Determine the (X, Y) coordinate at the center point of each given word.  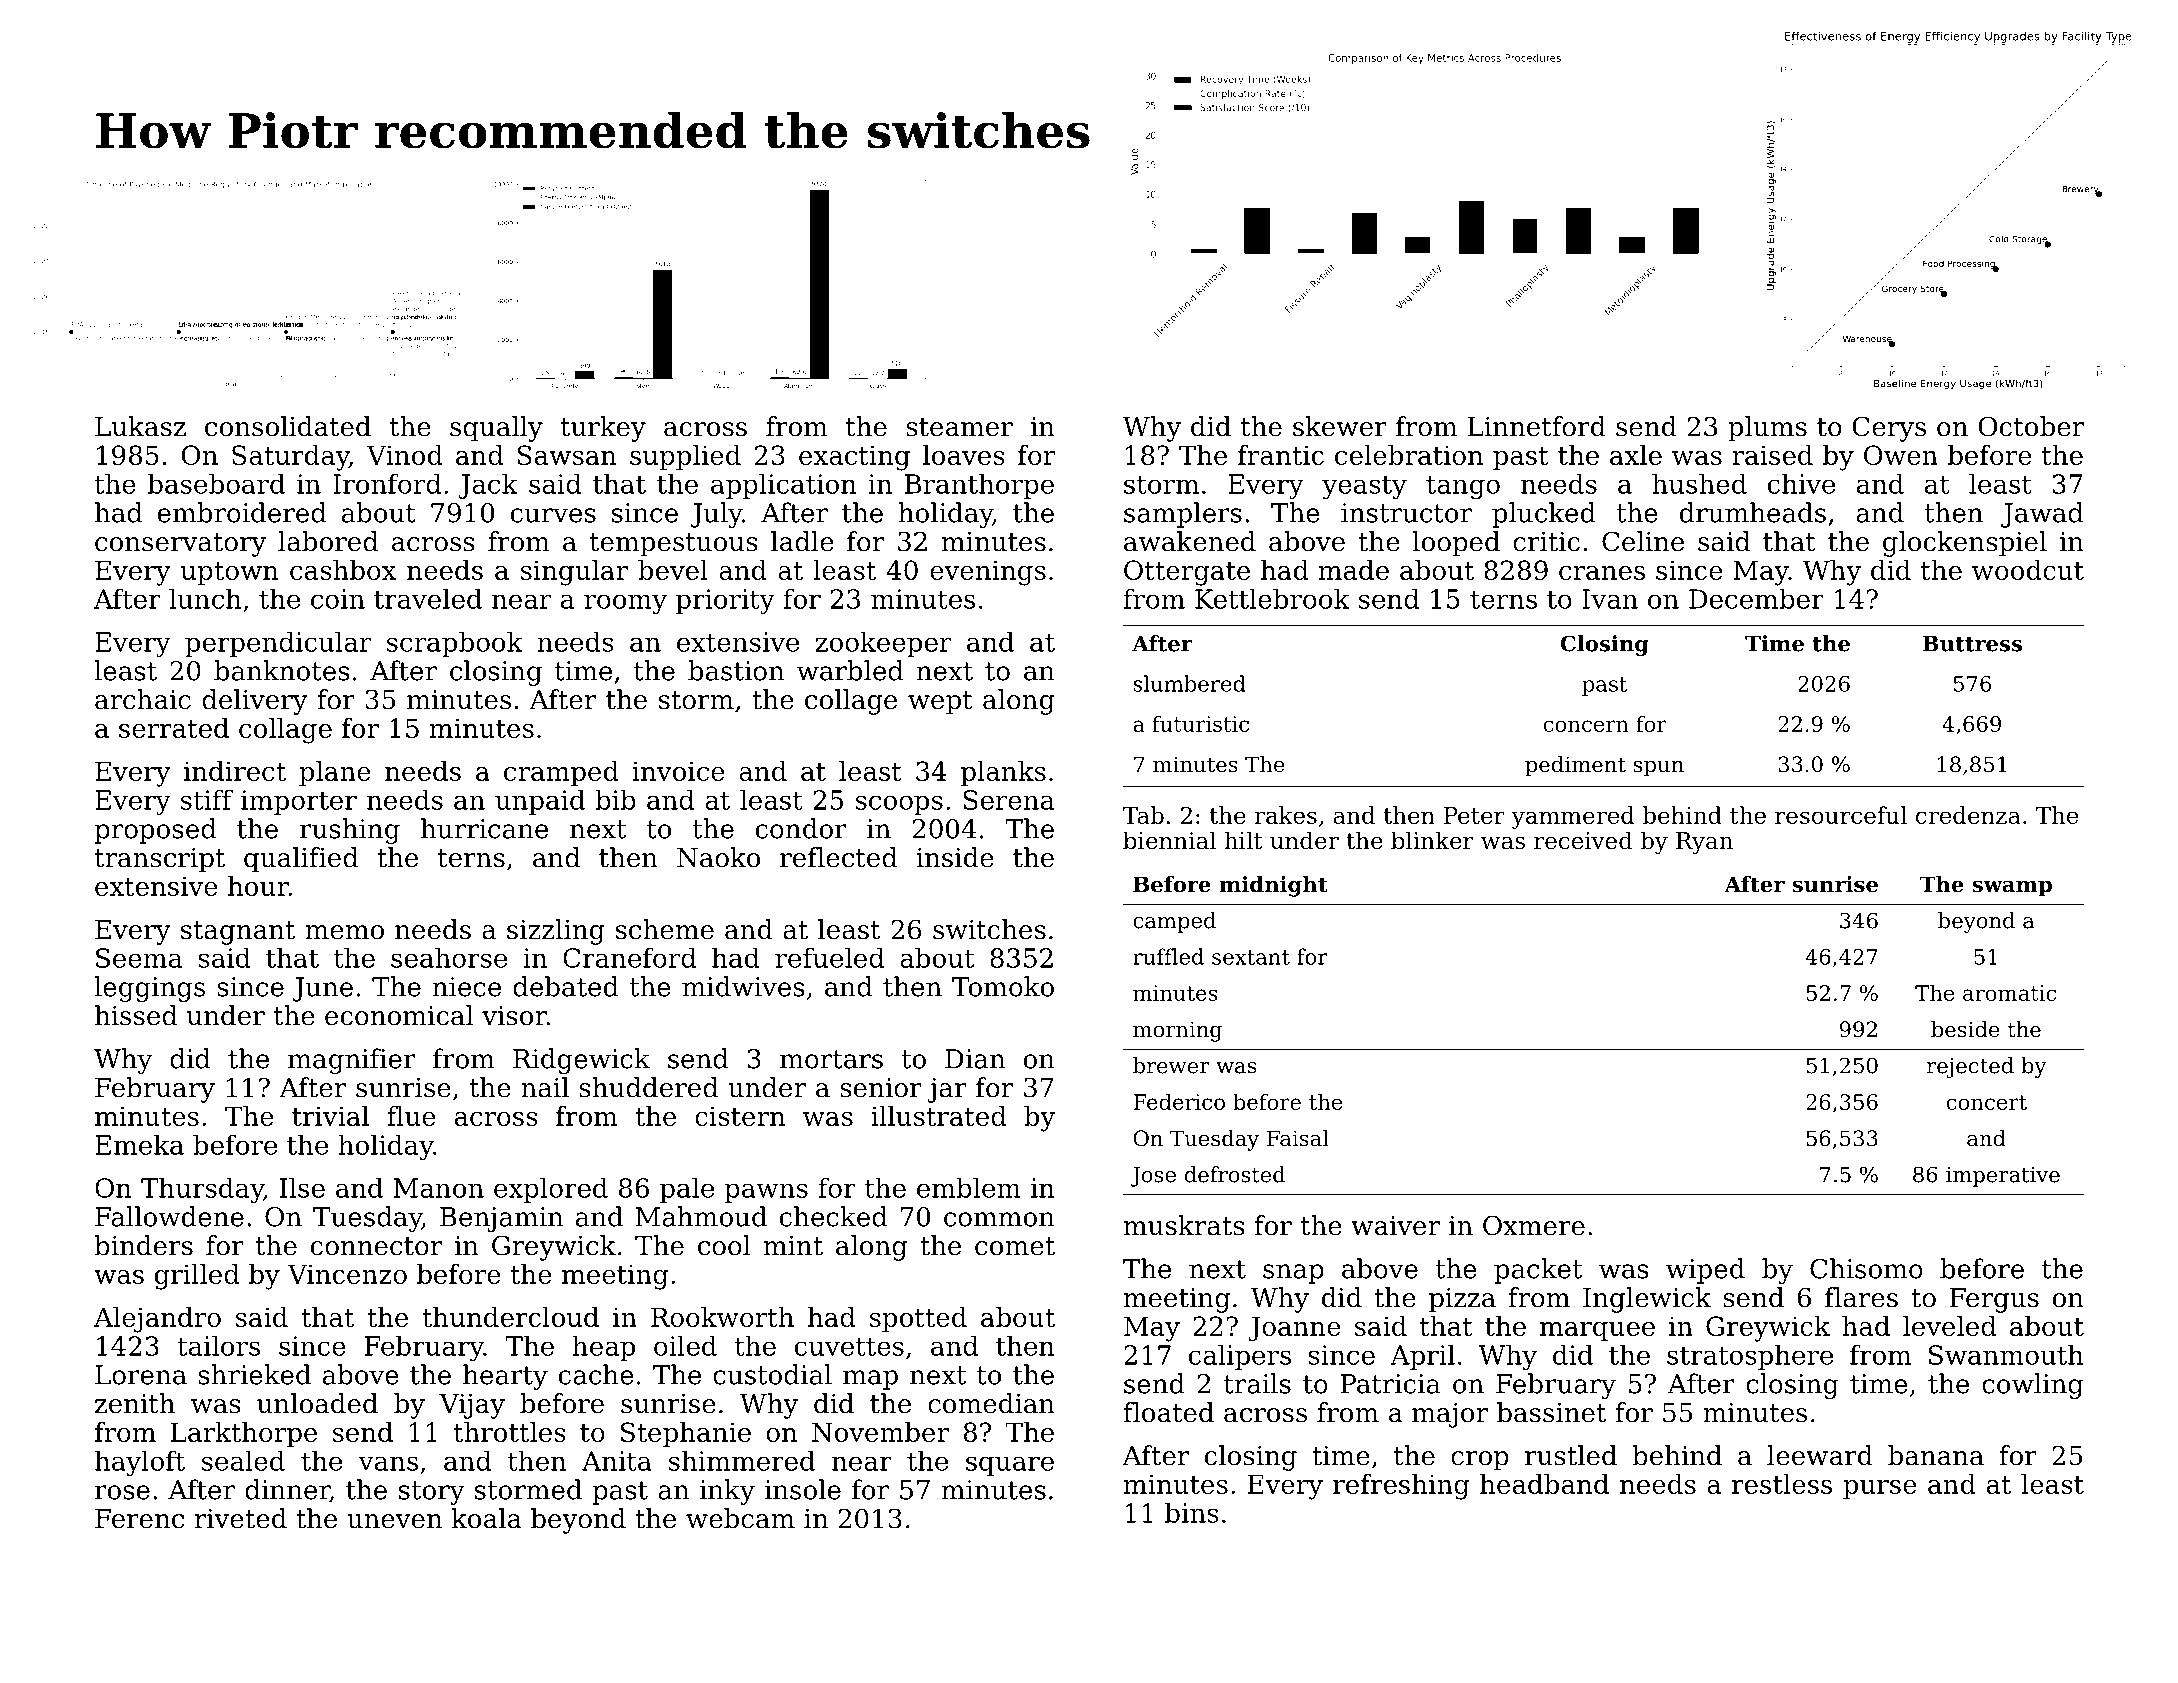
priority (725, 601)
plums (1767, 429)
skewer (1340, 426)
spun (1658, 768)
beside (1965, 1029)
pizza (1462, 1300)
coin (338, 599)
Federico (1179, 1101)
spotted (918, 1319)
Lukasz (140, 426)
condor (801, 828)
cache (596, 1374)
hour (258, 886)
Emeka (139, 1144)
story (432, 1493)
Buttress (1972, 644)
